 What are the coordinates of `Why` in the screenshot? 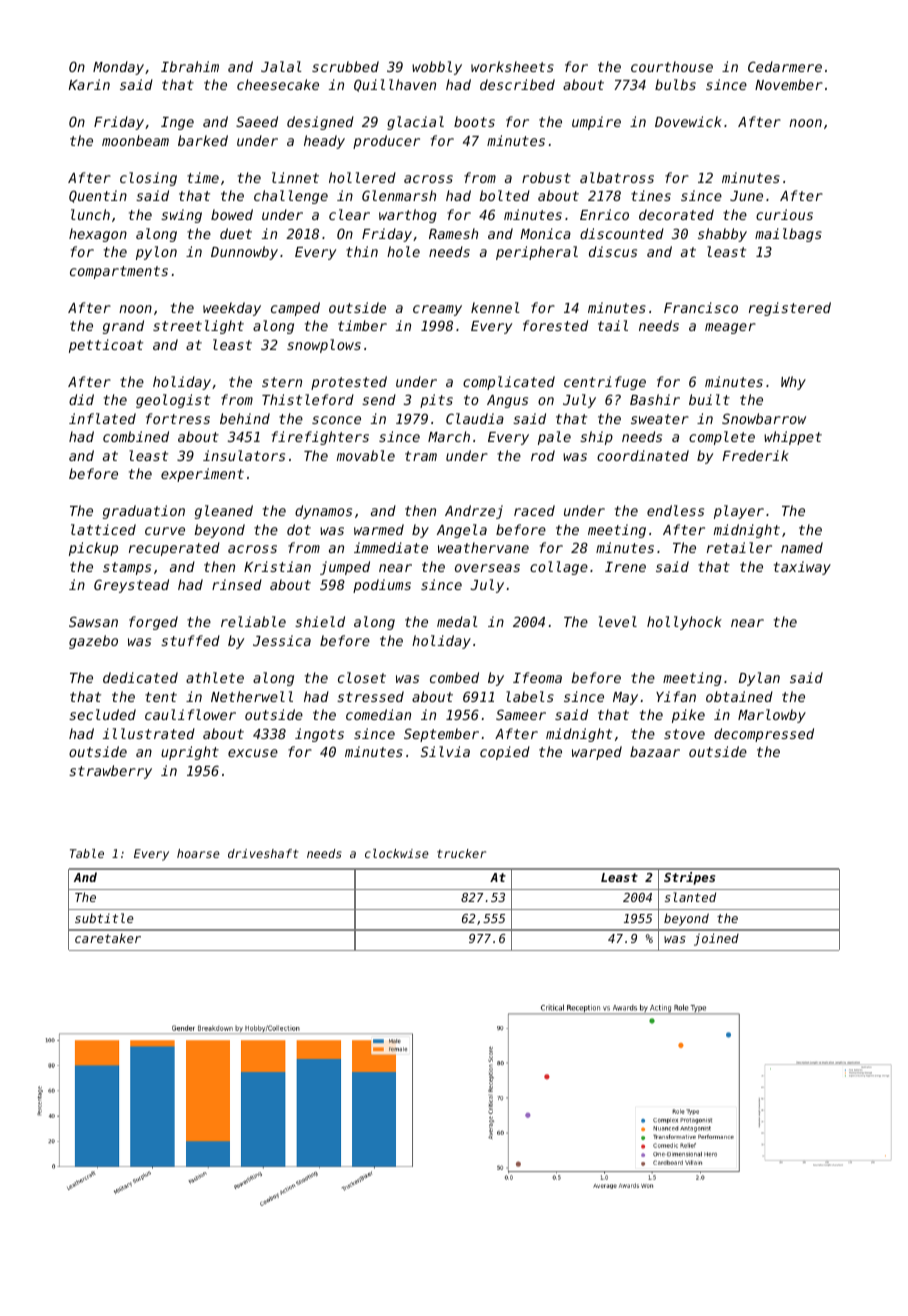 It's located at (793, 383).
